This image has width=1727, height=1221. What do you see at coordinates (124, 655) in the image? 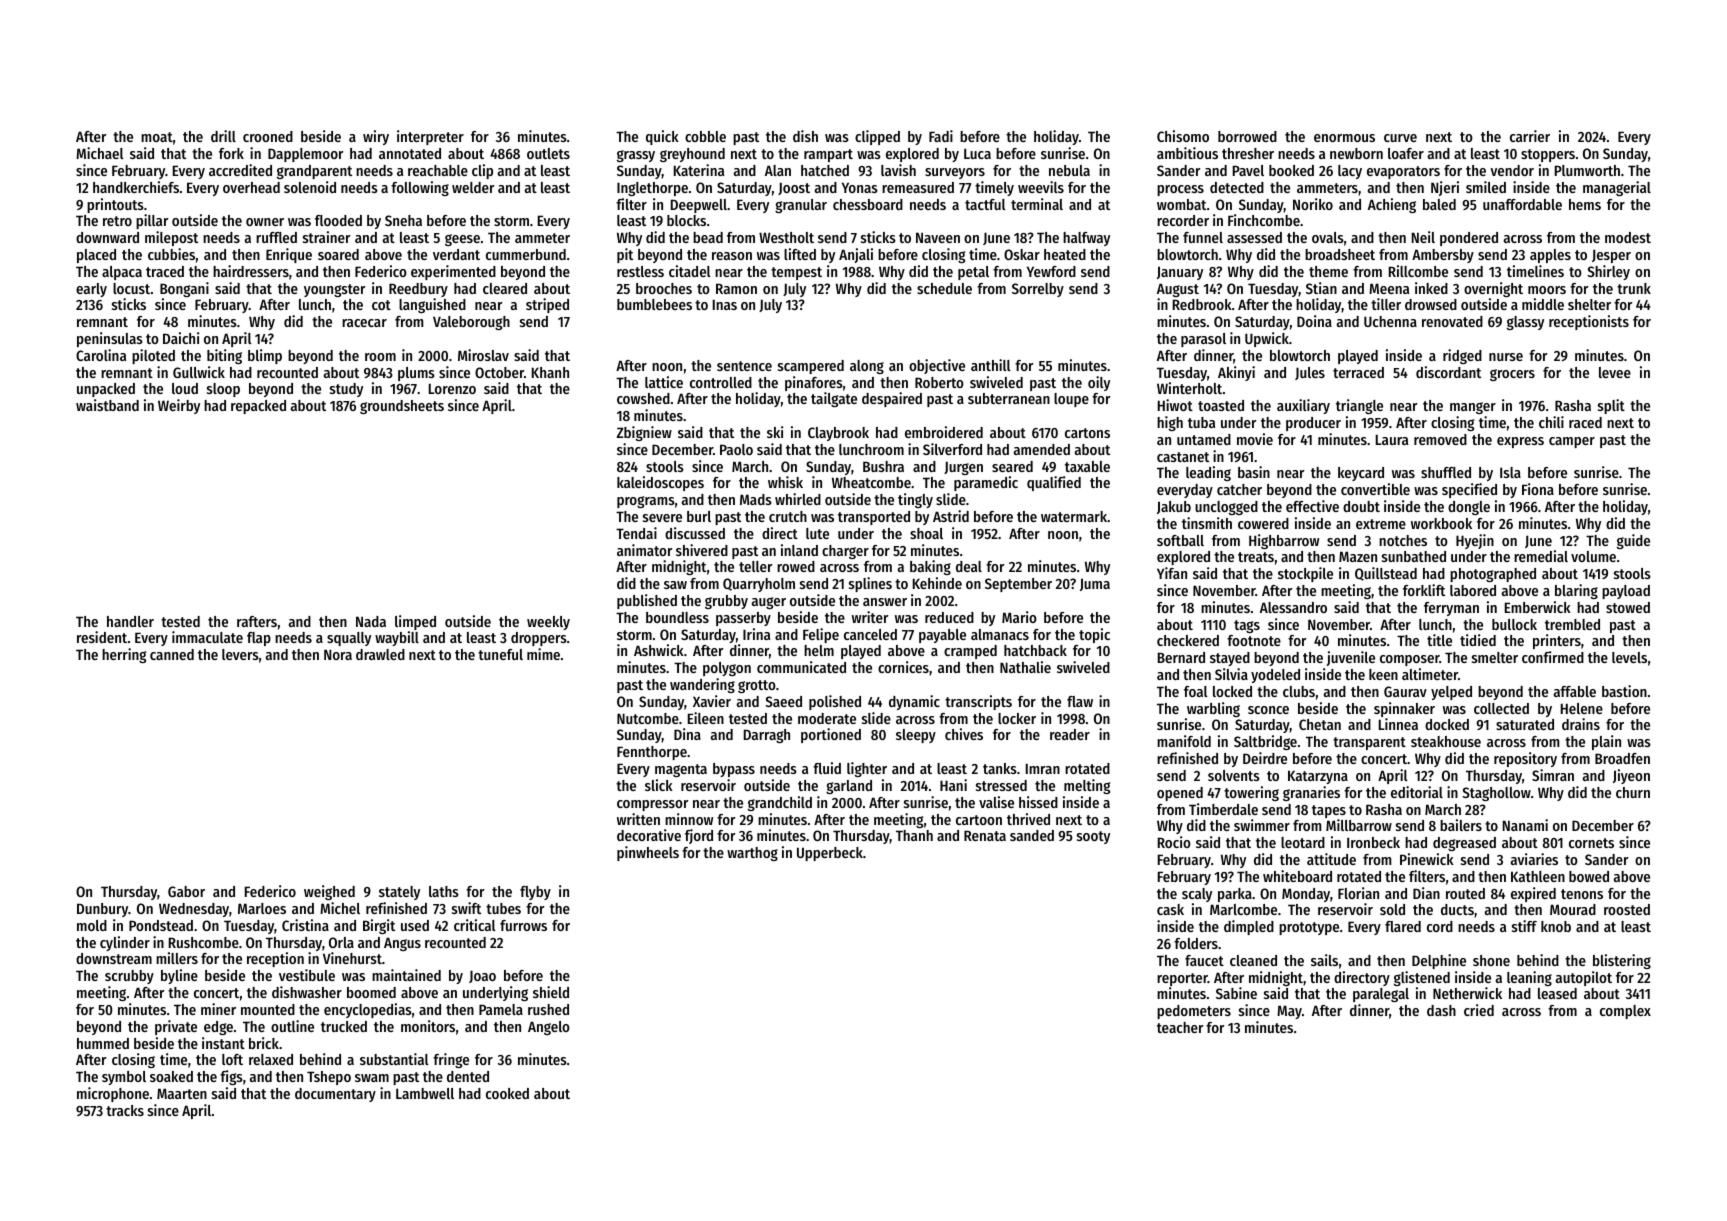
I see `herring` at bounding box center [124, 655].
